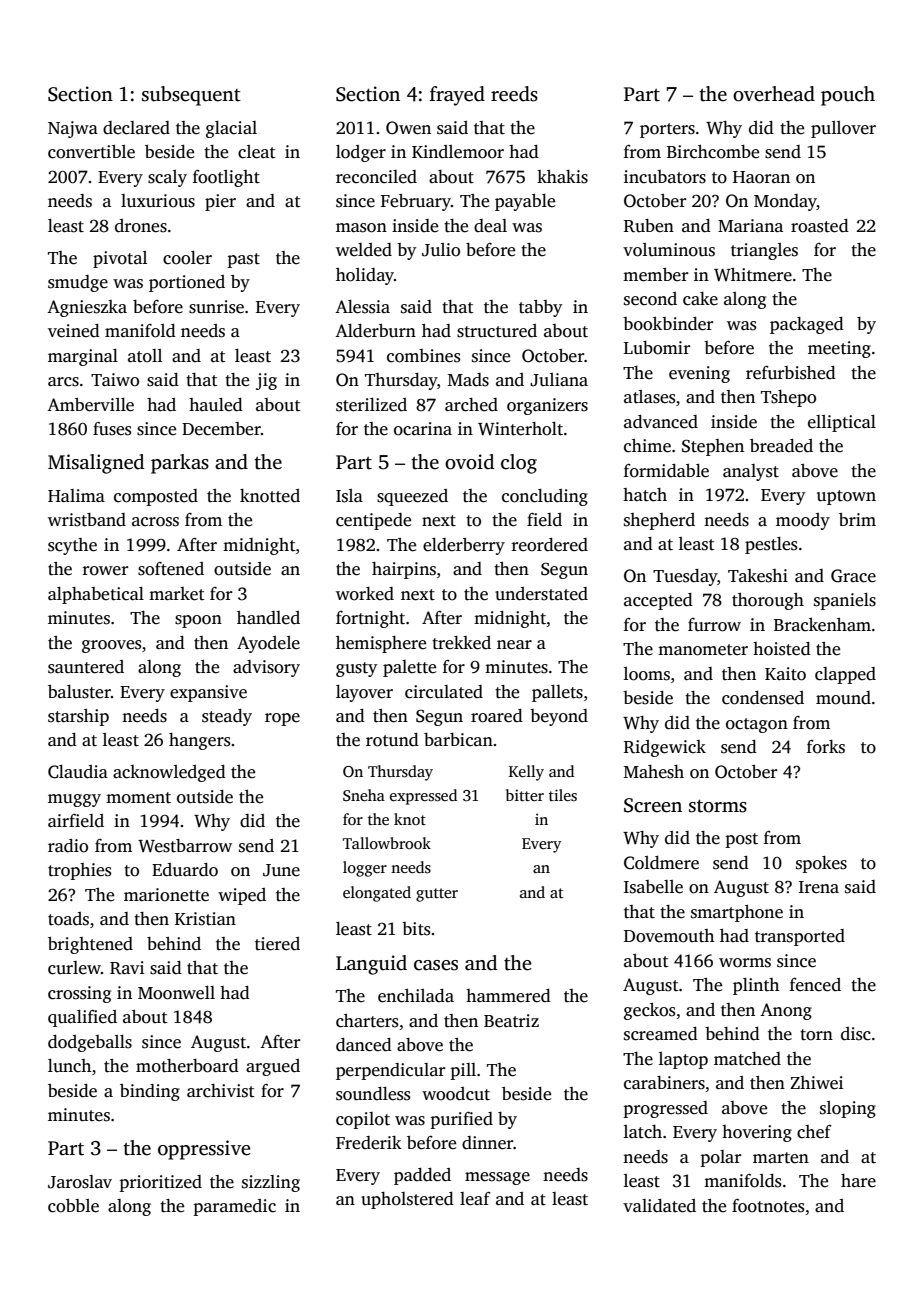  What do you see at coordinates (364, 693) in the page?
I see `layover` at bounding box center [364, 693].
